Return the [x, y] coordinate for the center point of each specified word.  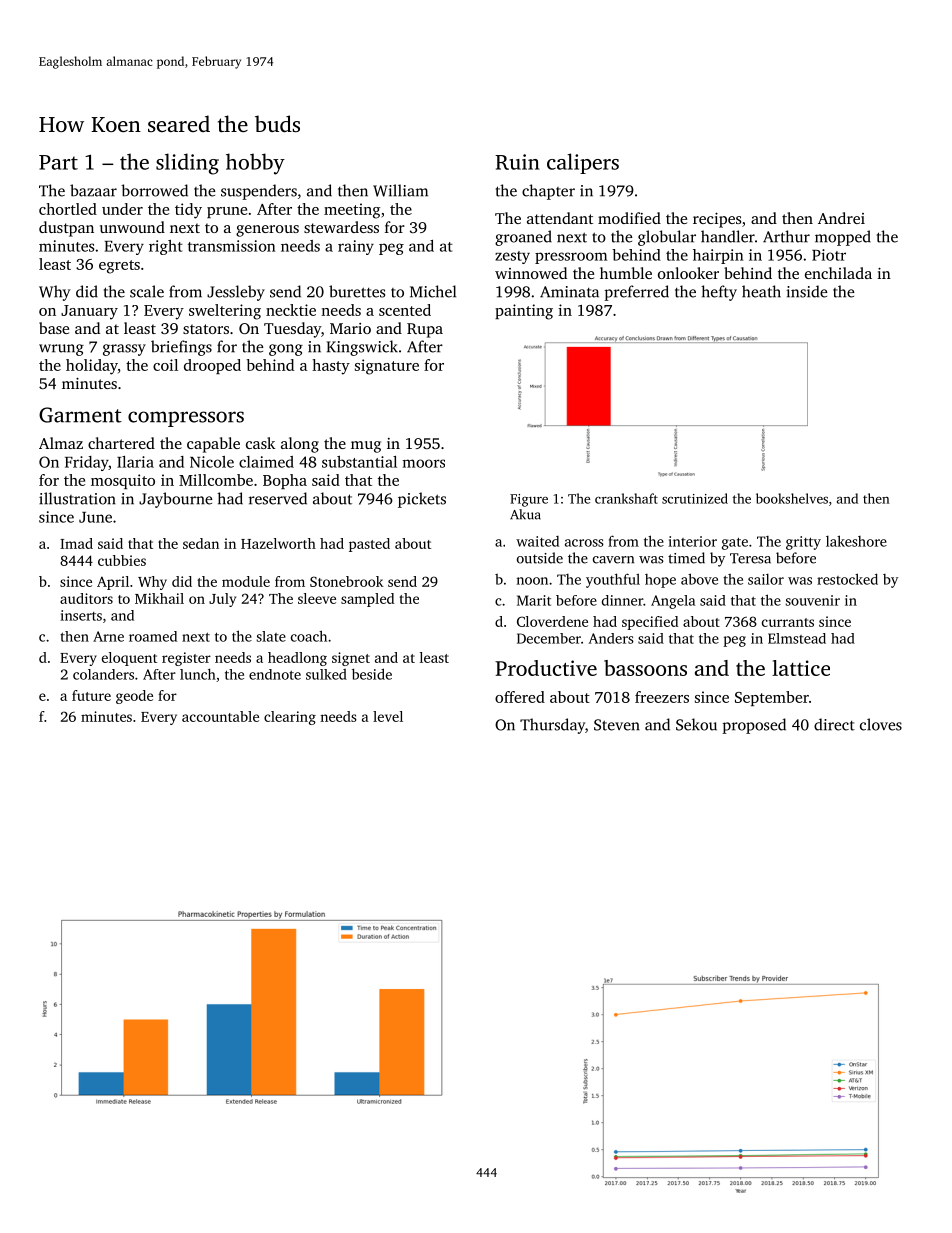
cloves [881, 724]
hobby [255, 164]
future [91, 695]
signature [387, 367]
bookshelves [792, 498]
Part [58, 162]
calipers [583, 163]
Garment [80, 415]
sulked [326, 674]
